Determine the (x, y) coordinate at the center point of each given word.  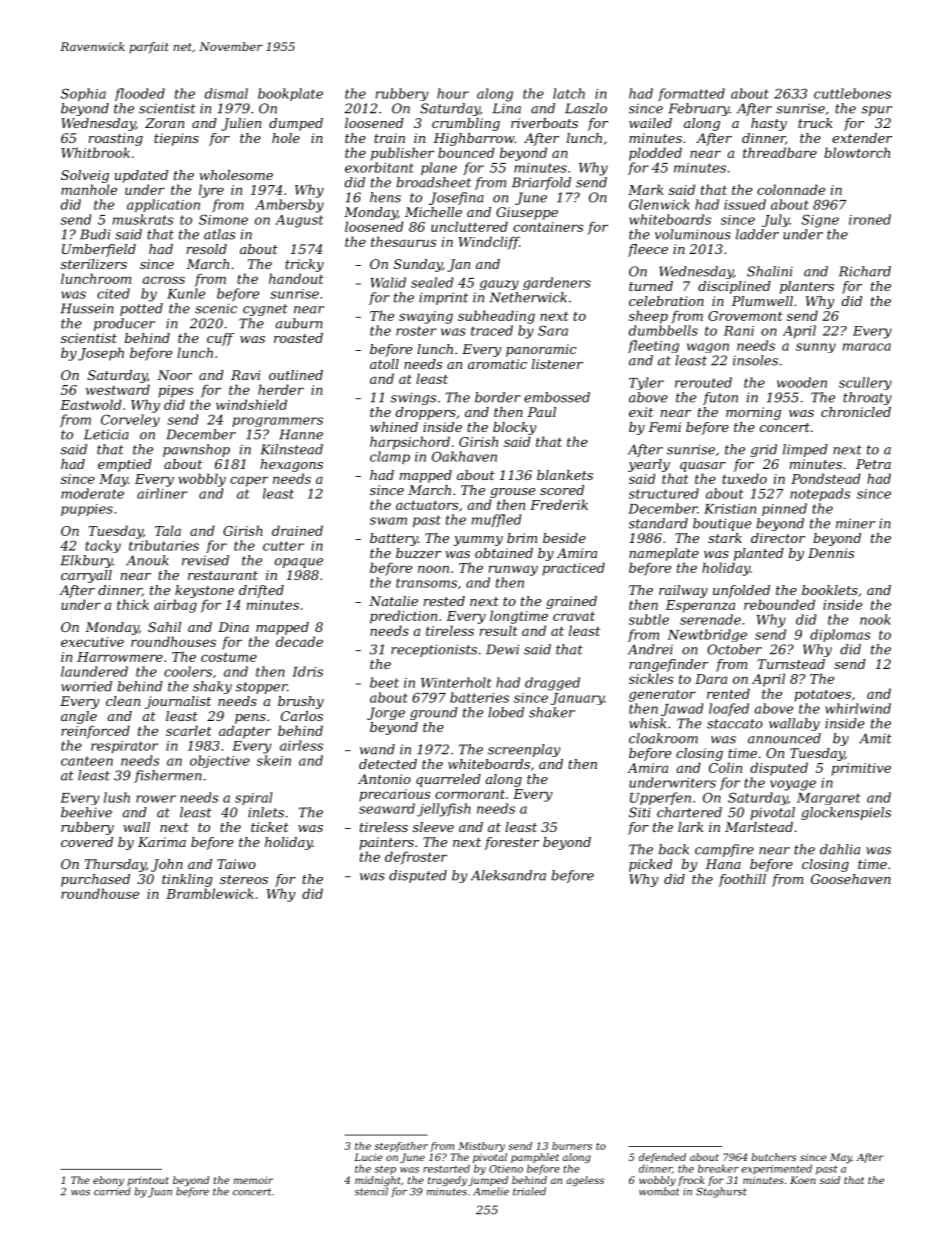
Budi (95, 234)
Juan (160, 1193)
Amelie (491, 1191)
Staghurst (721, 1192)
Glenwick (659, 204)
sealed (432, 282)
